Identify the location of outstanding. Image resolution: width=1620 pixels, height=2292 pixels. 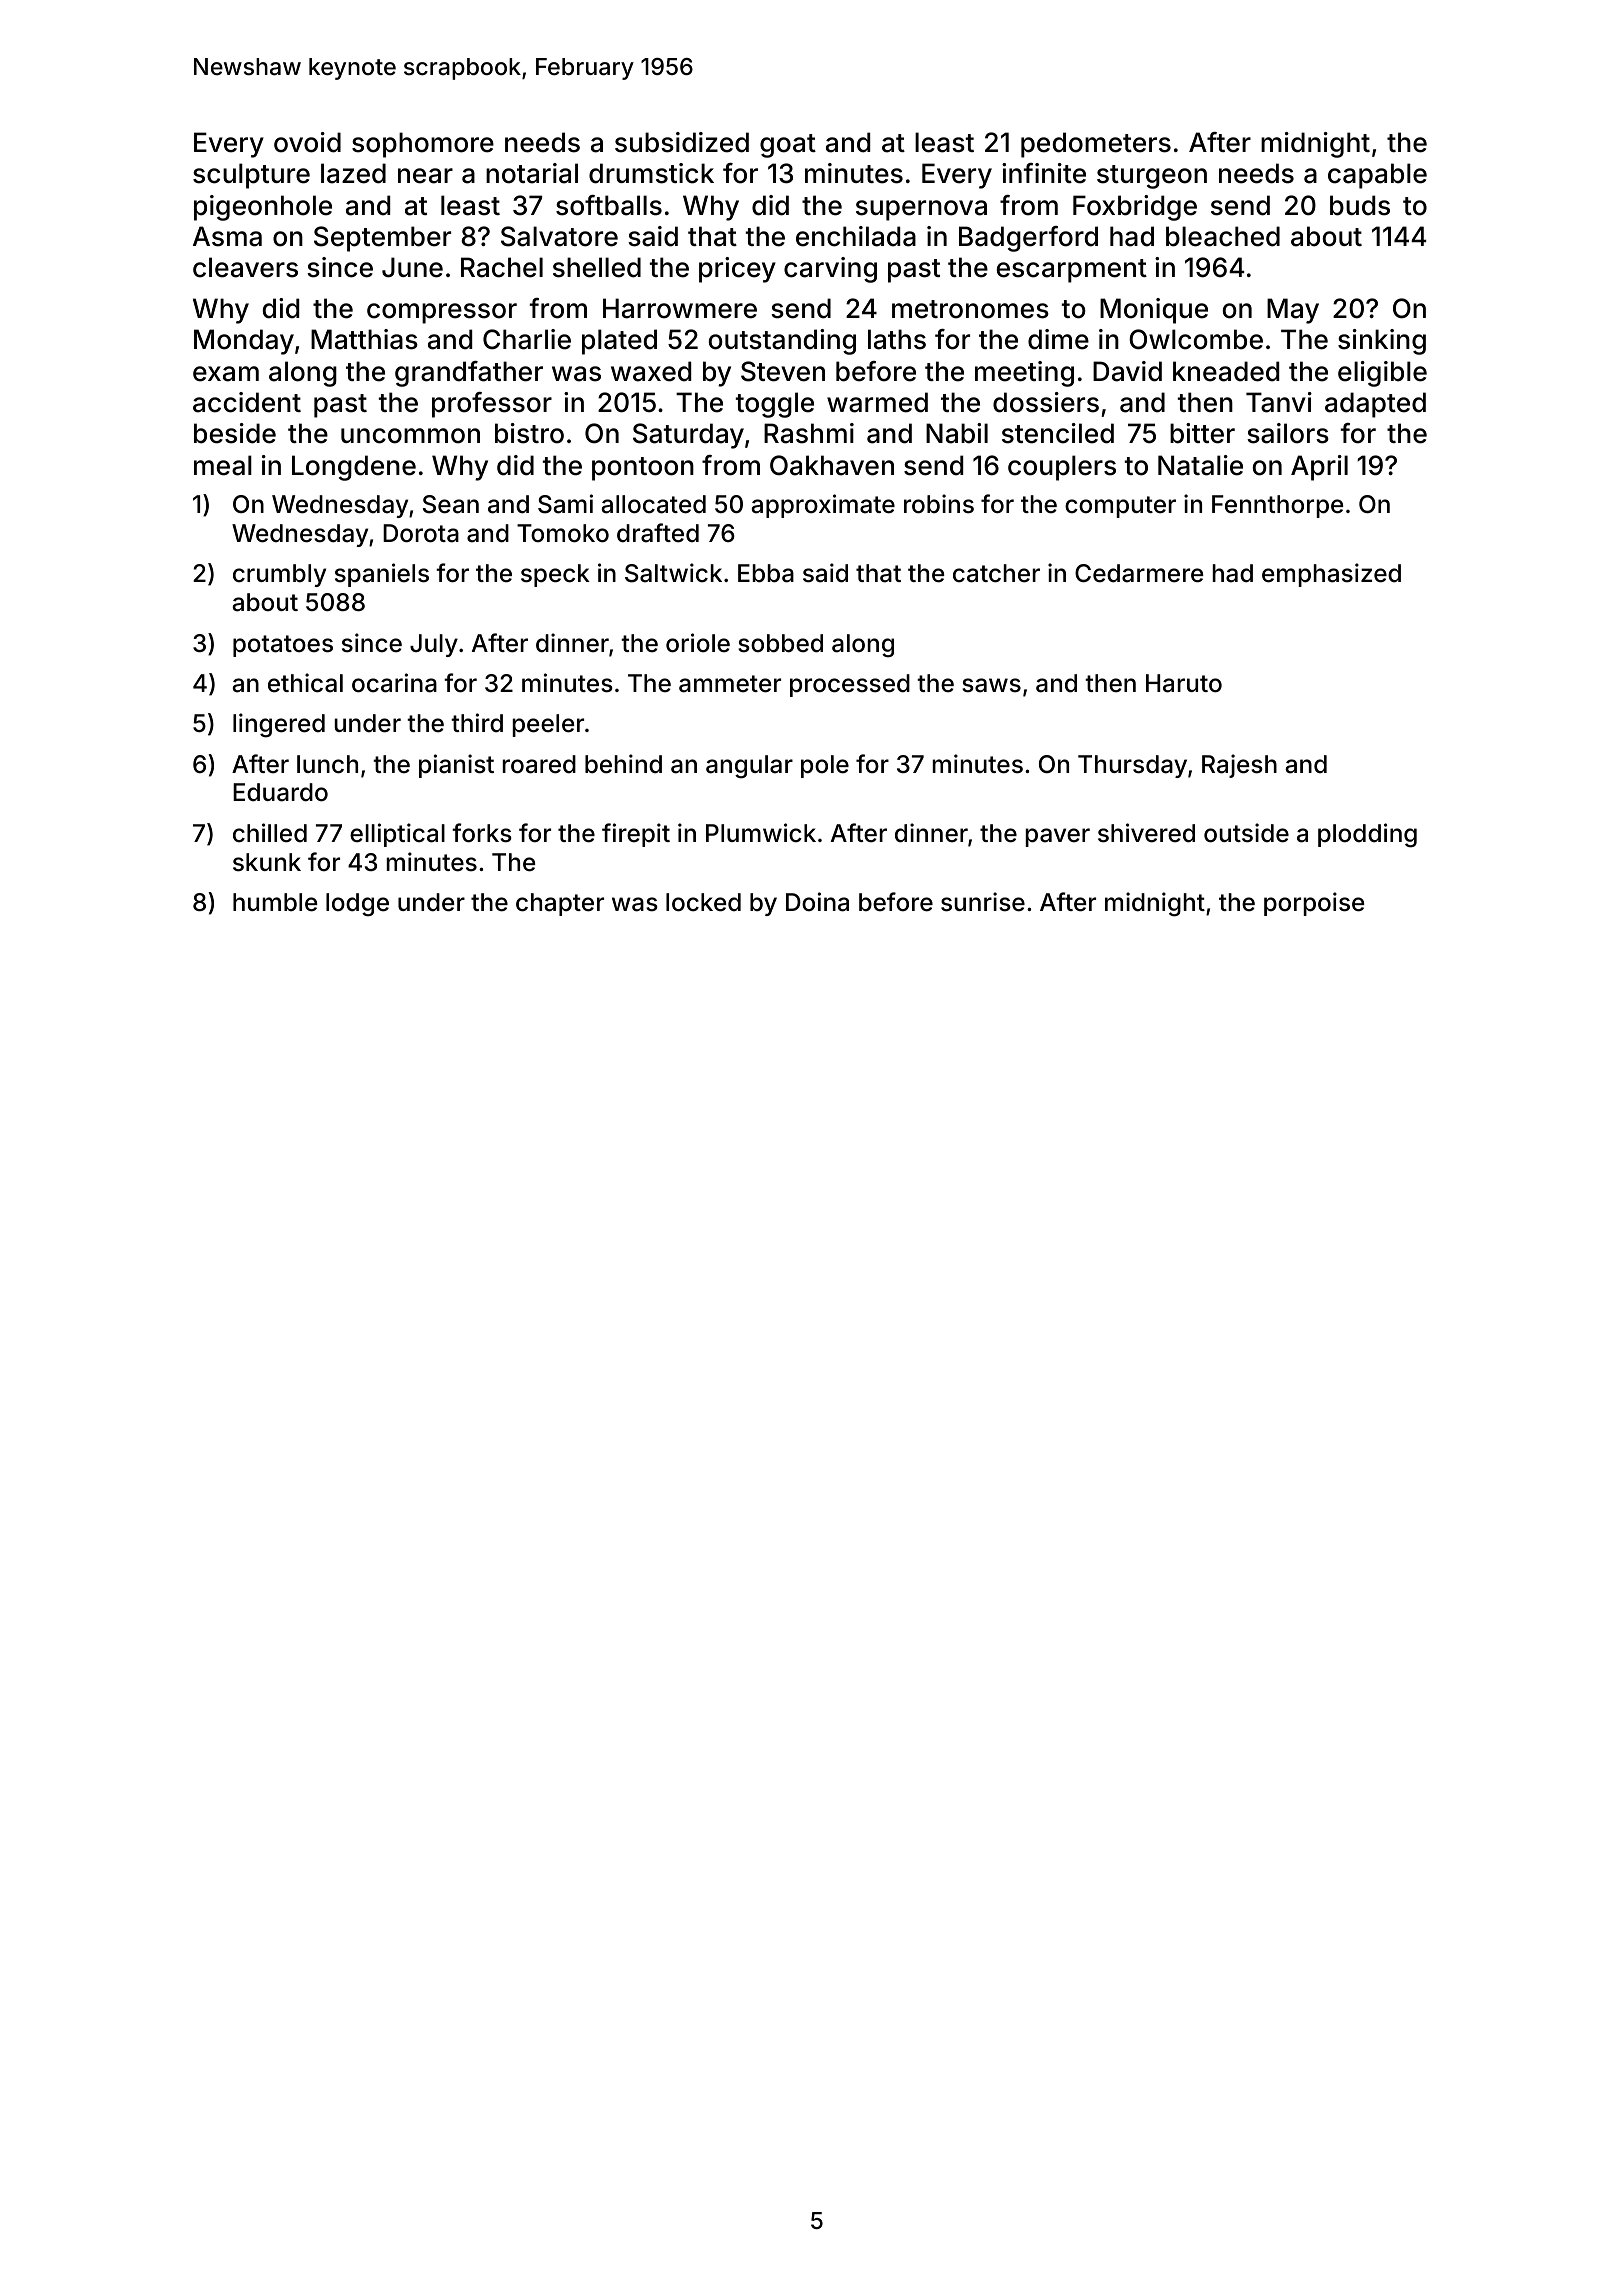
(782, 342).
